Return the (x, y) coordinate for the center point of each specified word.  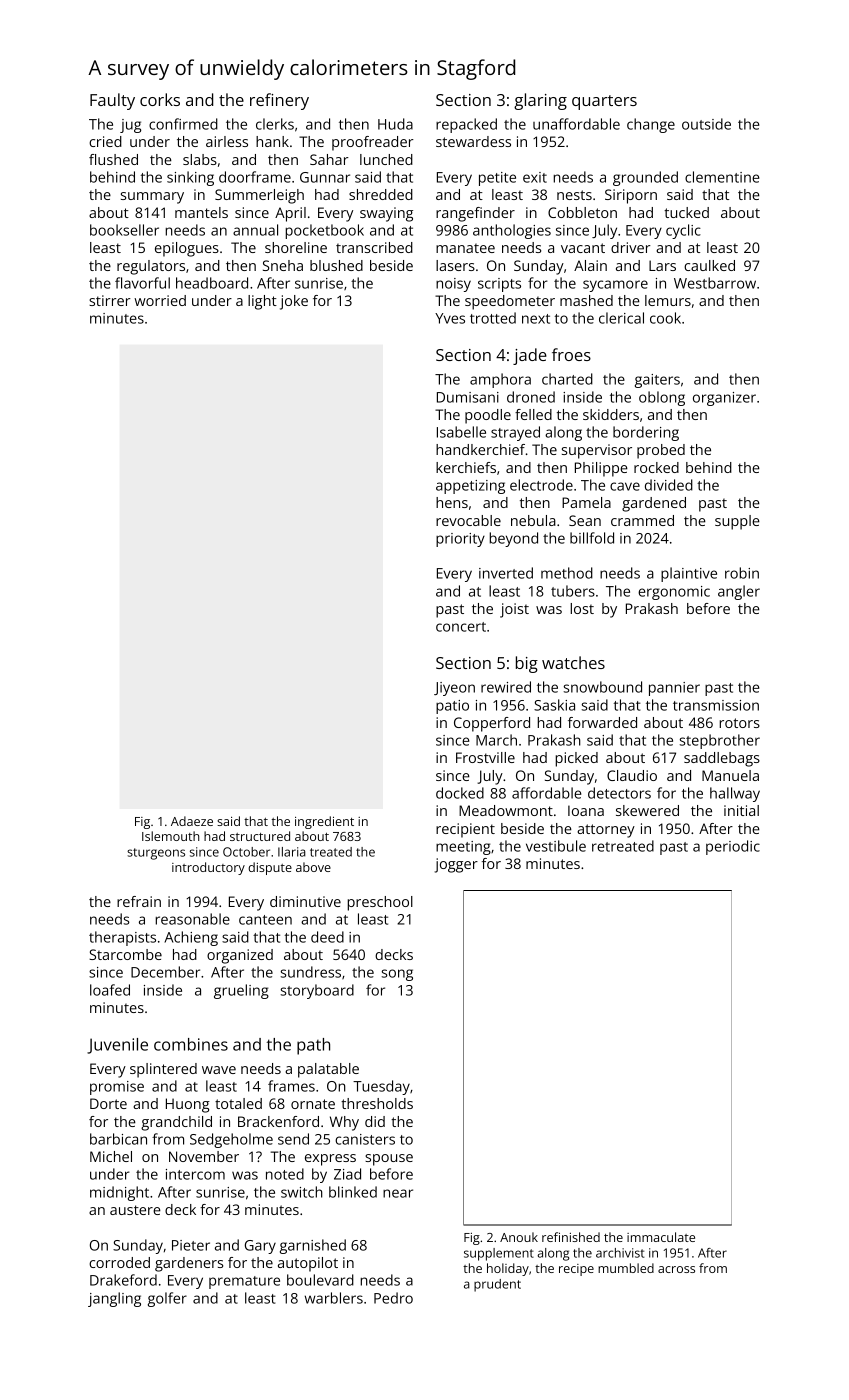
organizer (724, 399)
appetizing (470, 487)
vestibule (556, 846)
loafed (110, 990)
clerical (621, 318)
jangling (114, 1299)
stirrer (110, 300)
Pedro (393, 1298)
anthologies (512, 231)
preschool (380, 903)
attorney (606, 831)
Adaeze (192, 821)
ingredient (324, 822)
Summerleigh (259, 196)
